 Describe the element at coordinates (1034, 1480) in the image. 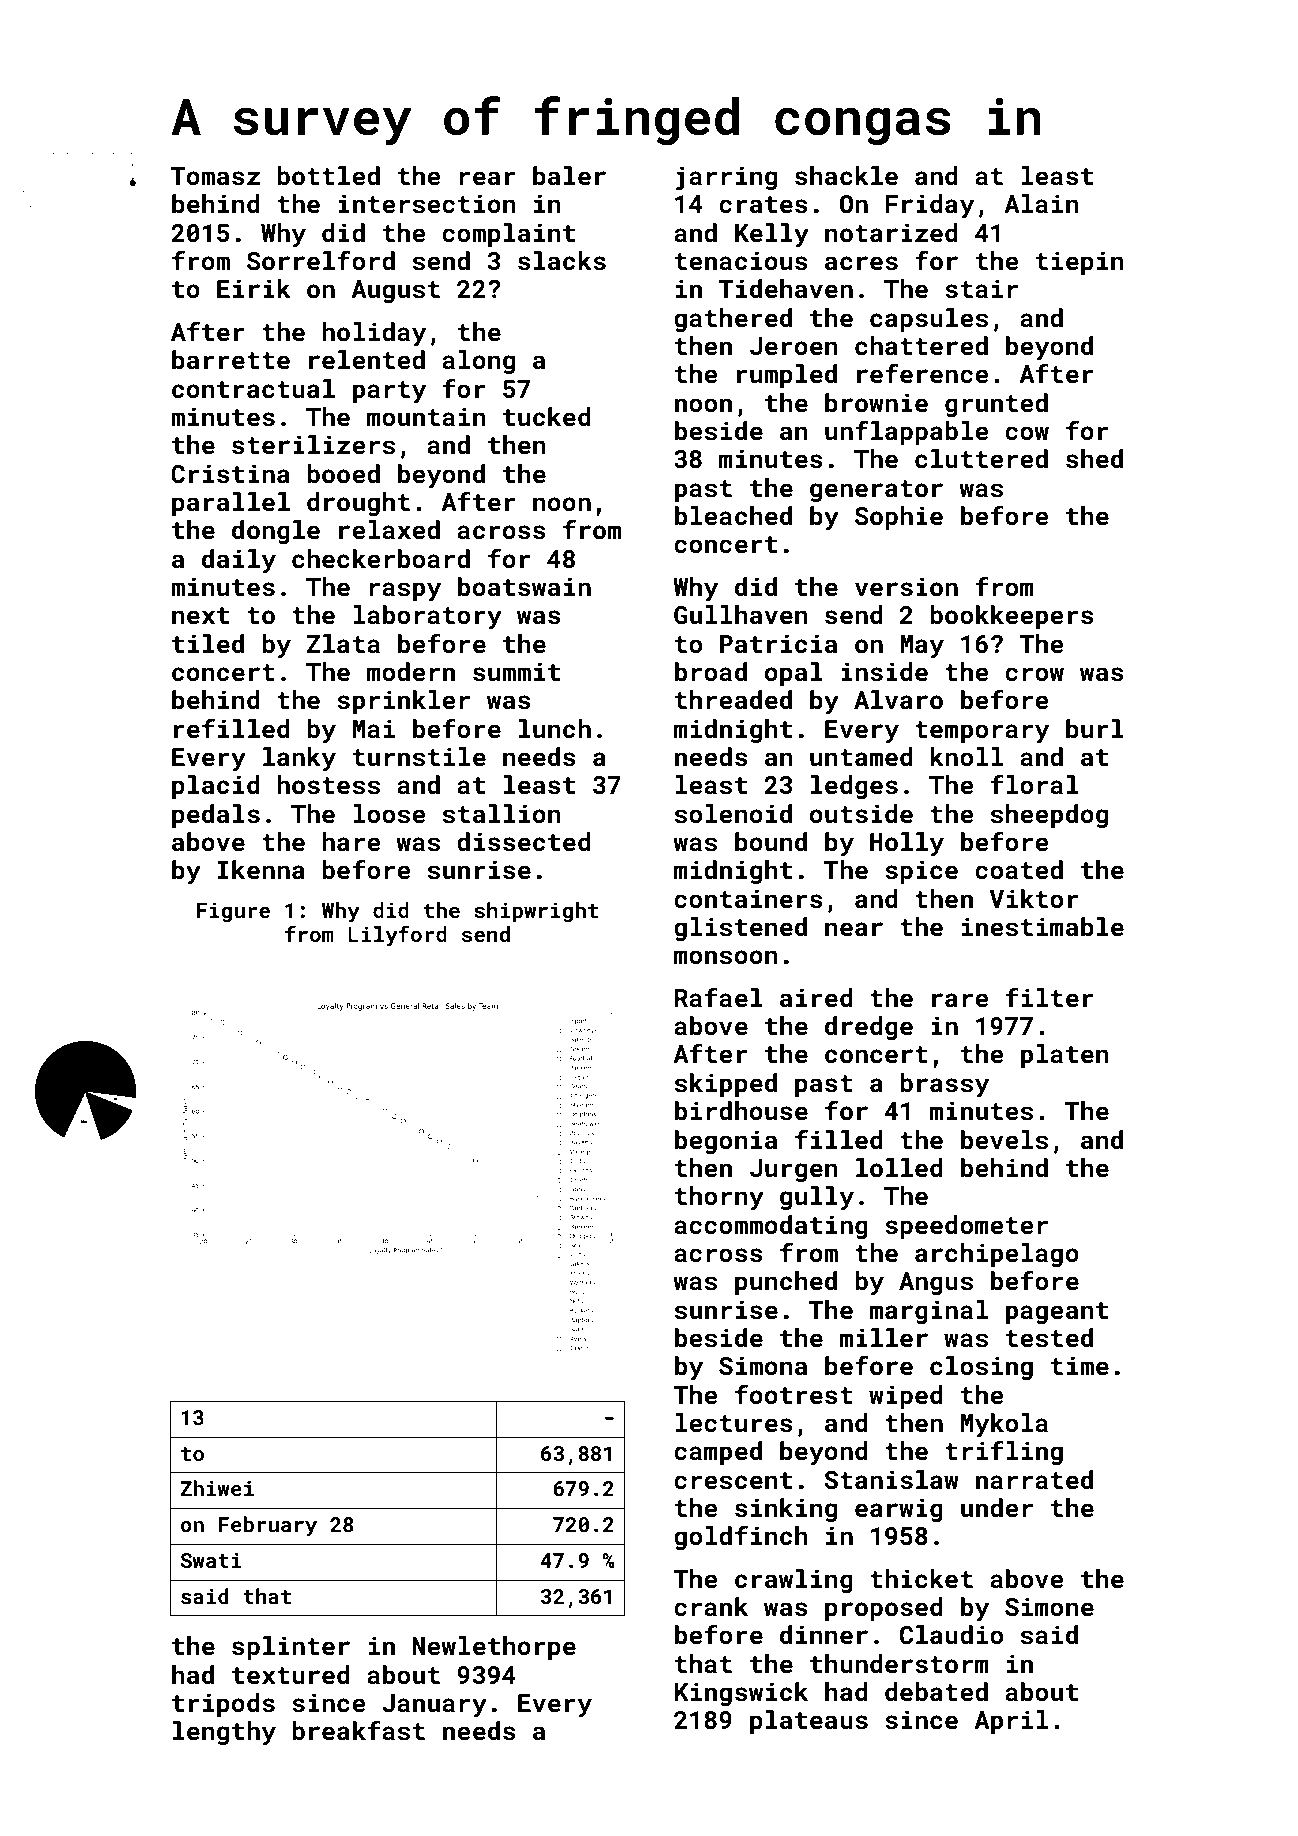

I see `narrated` at that location.
